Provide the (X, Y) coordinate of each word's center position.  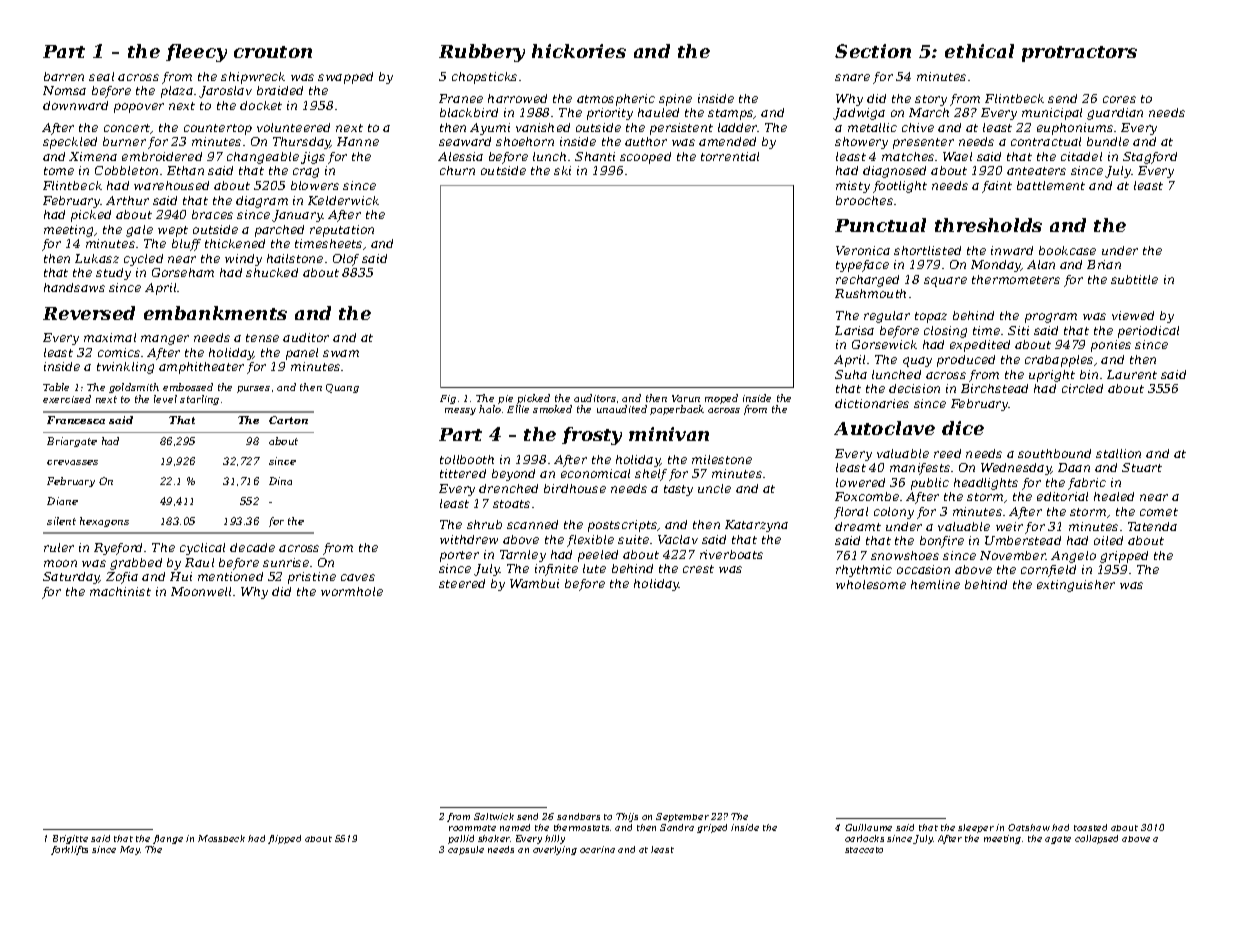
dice (963, 428)
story (931, 100)
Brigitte (70, 839)
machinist (120, 591)
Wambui (534, 583)
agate (1058, 840)
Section (873, 51)
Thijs (627, 817)
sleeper (976, 828)
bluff (186, 245)
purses (253, 389)
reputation (342, 231)
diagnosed (894, 172)
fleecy (196, 53)
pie (505, 399)
